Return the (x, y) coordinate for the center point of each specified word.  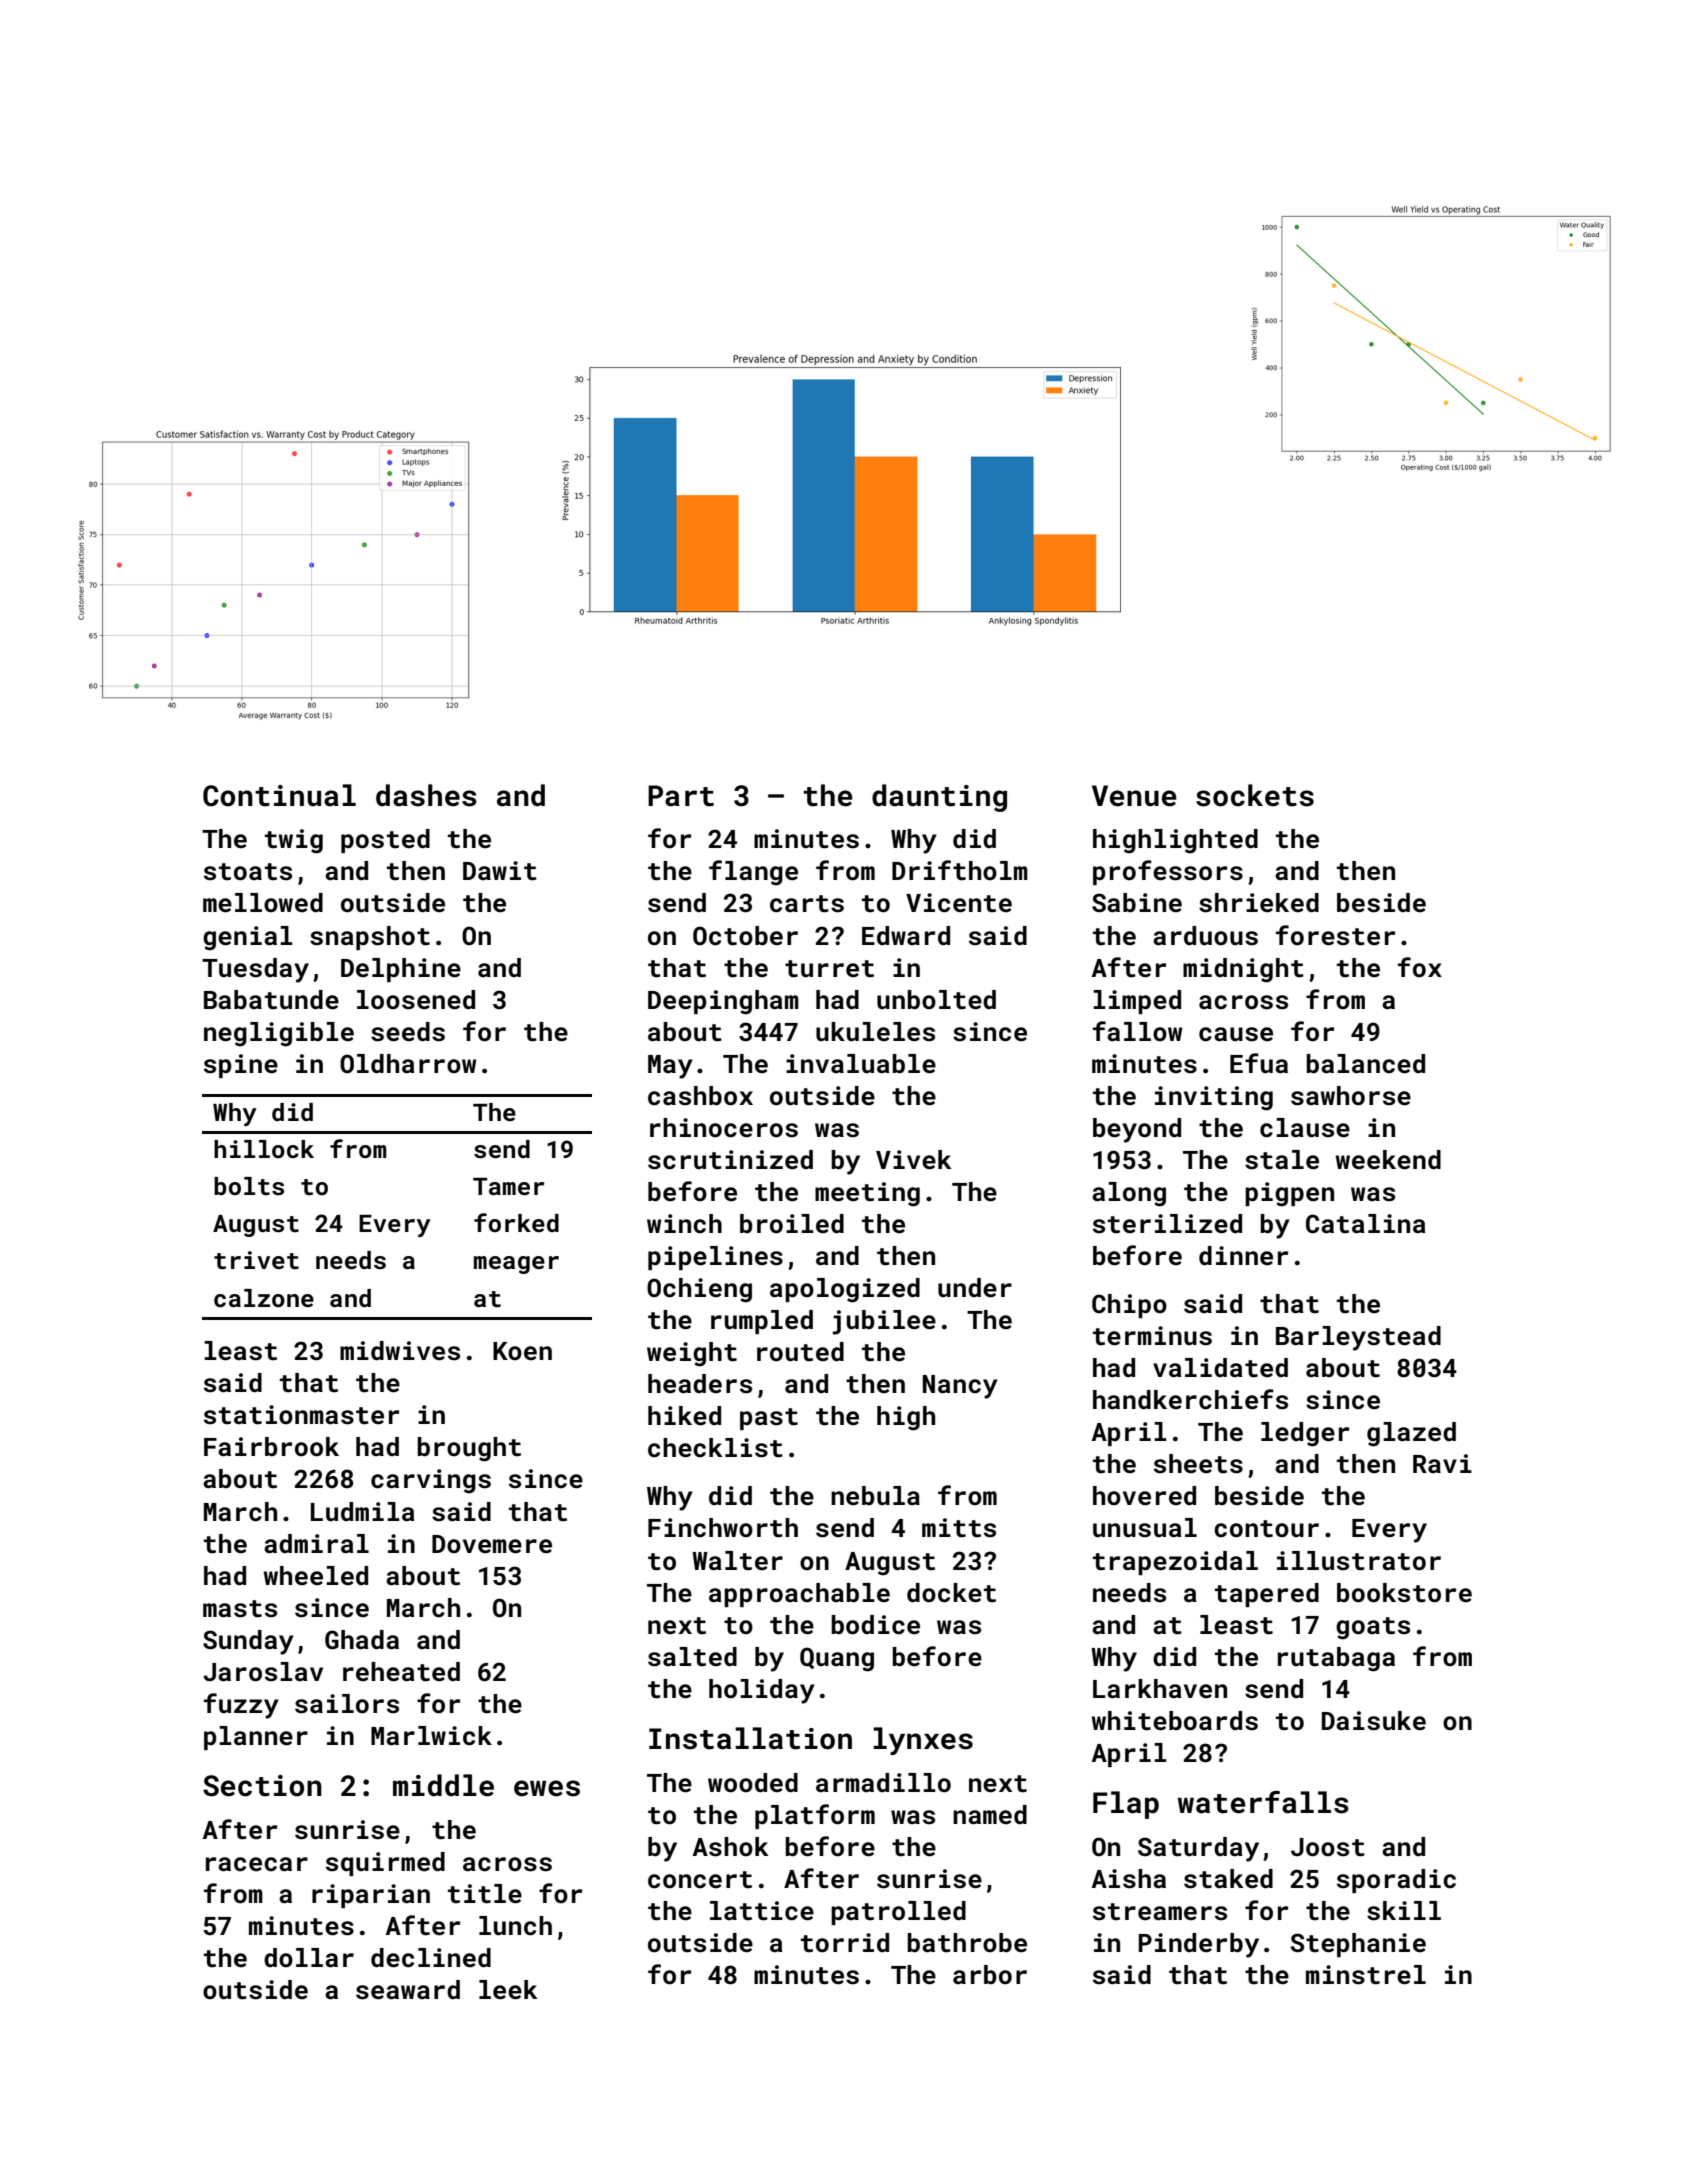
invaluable (861, 1064)
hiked (684, 1416)
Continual (279, 795)
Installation (750, 1738)
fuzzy (241, 1706)
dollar (309, 1957)
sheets (1198, 1464)
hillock (264, 1149)
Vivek (914, 1160)
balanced (1365, 1064)
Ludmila (363, 1512)
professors (1168, 872)
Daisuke (1374, 1721)
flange (753, 873)
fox (1420, 967)
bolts (249, 1186)
